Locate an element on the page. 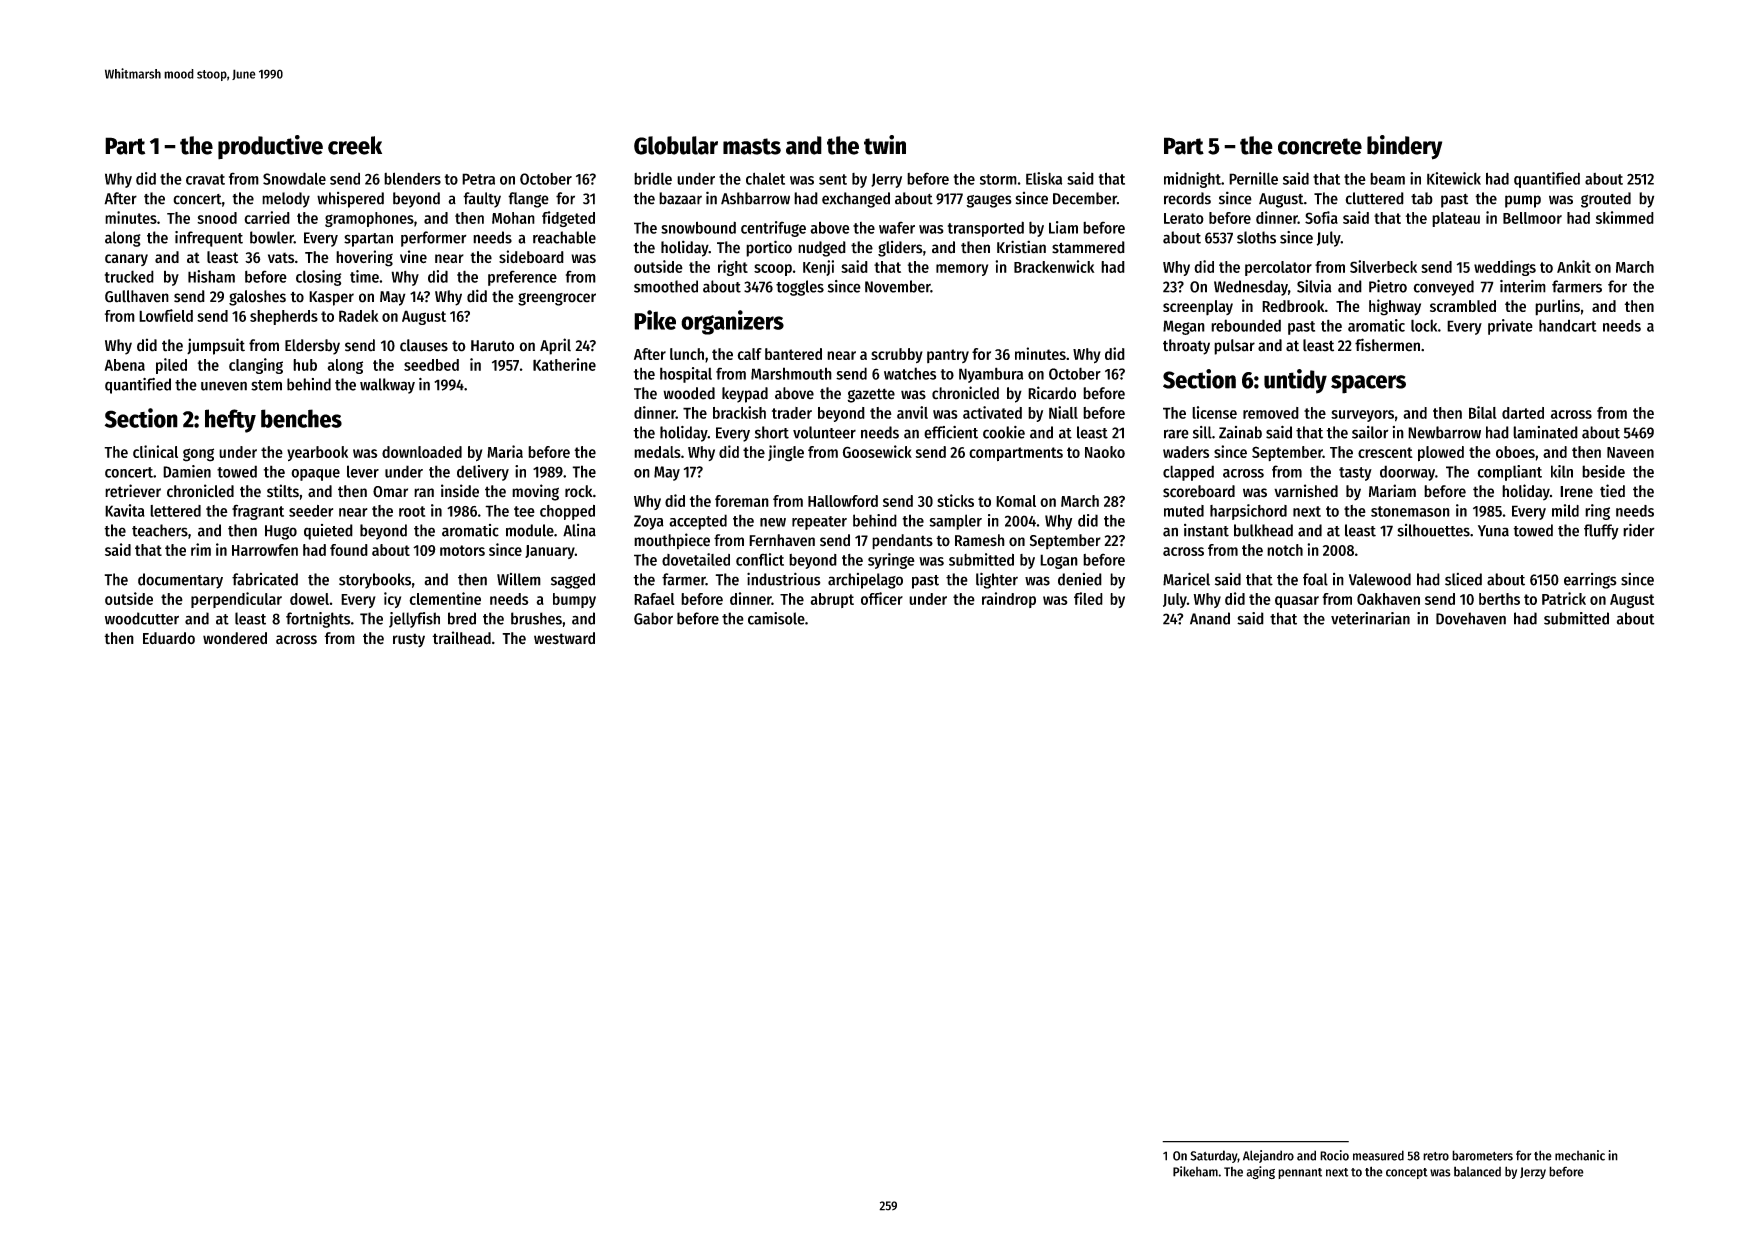 Image resolution: width=1759 pixels, height=1244 pixels. wondered is located at coordinates (235, 638).
